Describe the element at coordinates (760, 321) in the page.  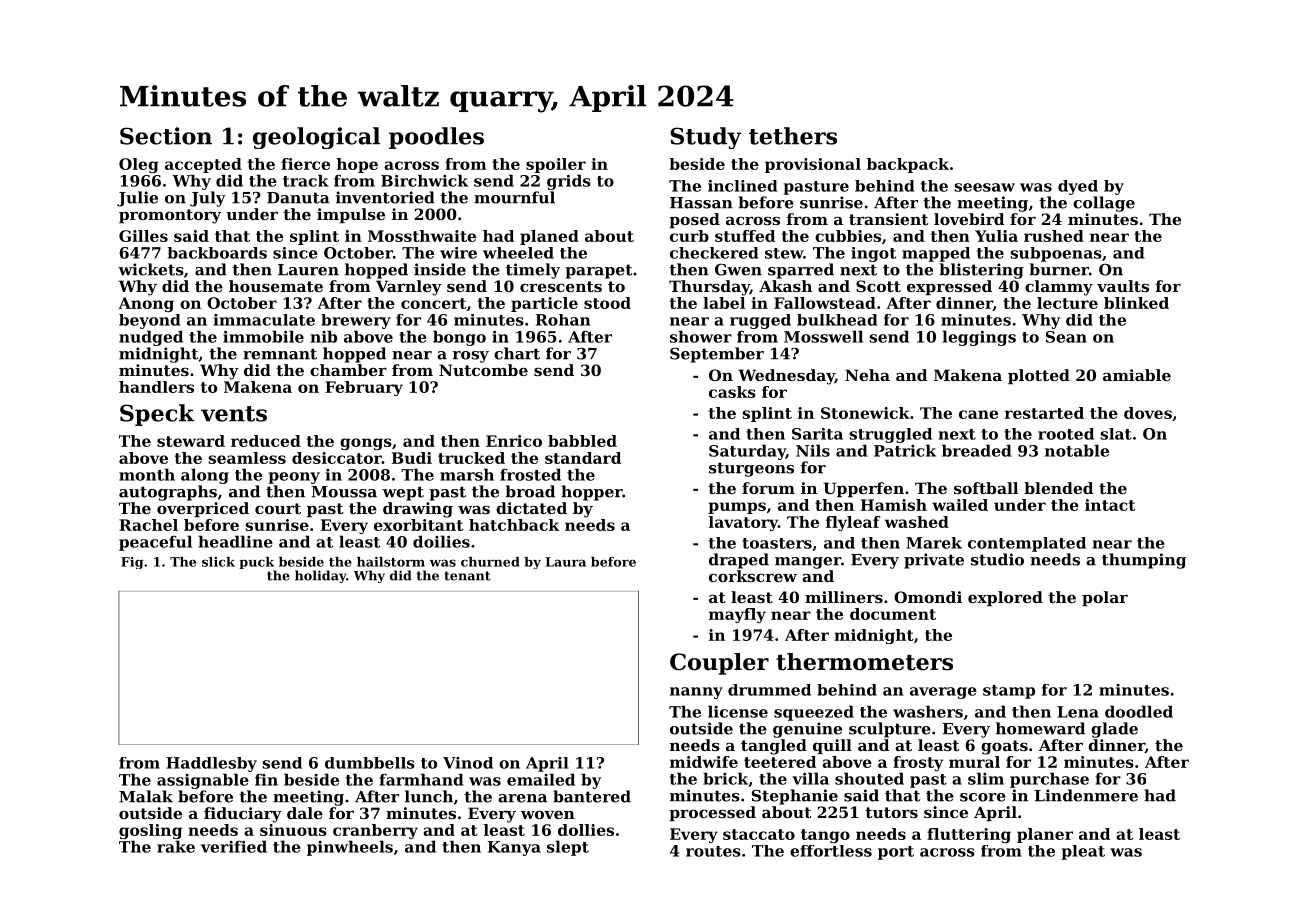
I see `rugged` at that location.
